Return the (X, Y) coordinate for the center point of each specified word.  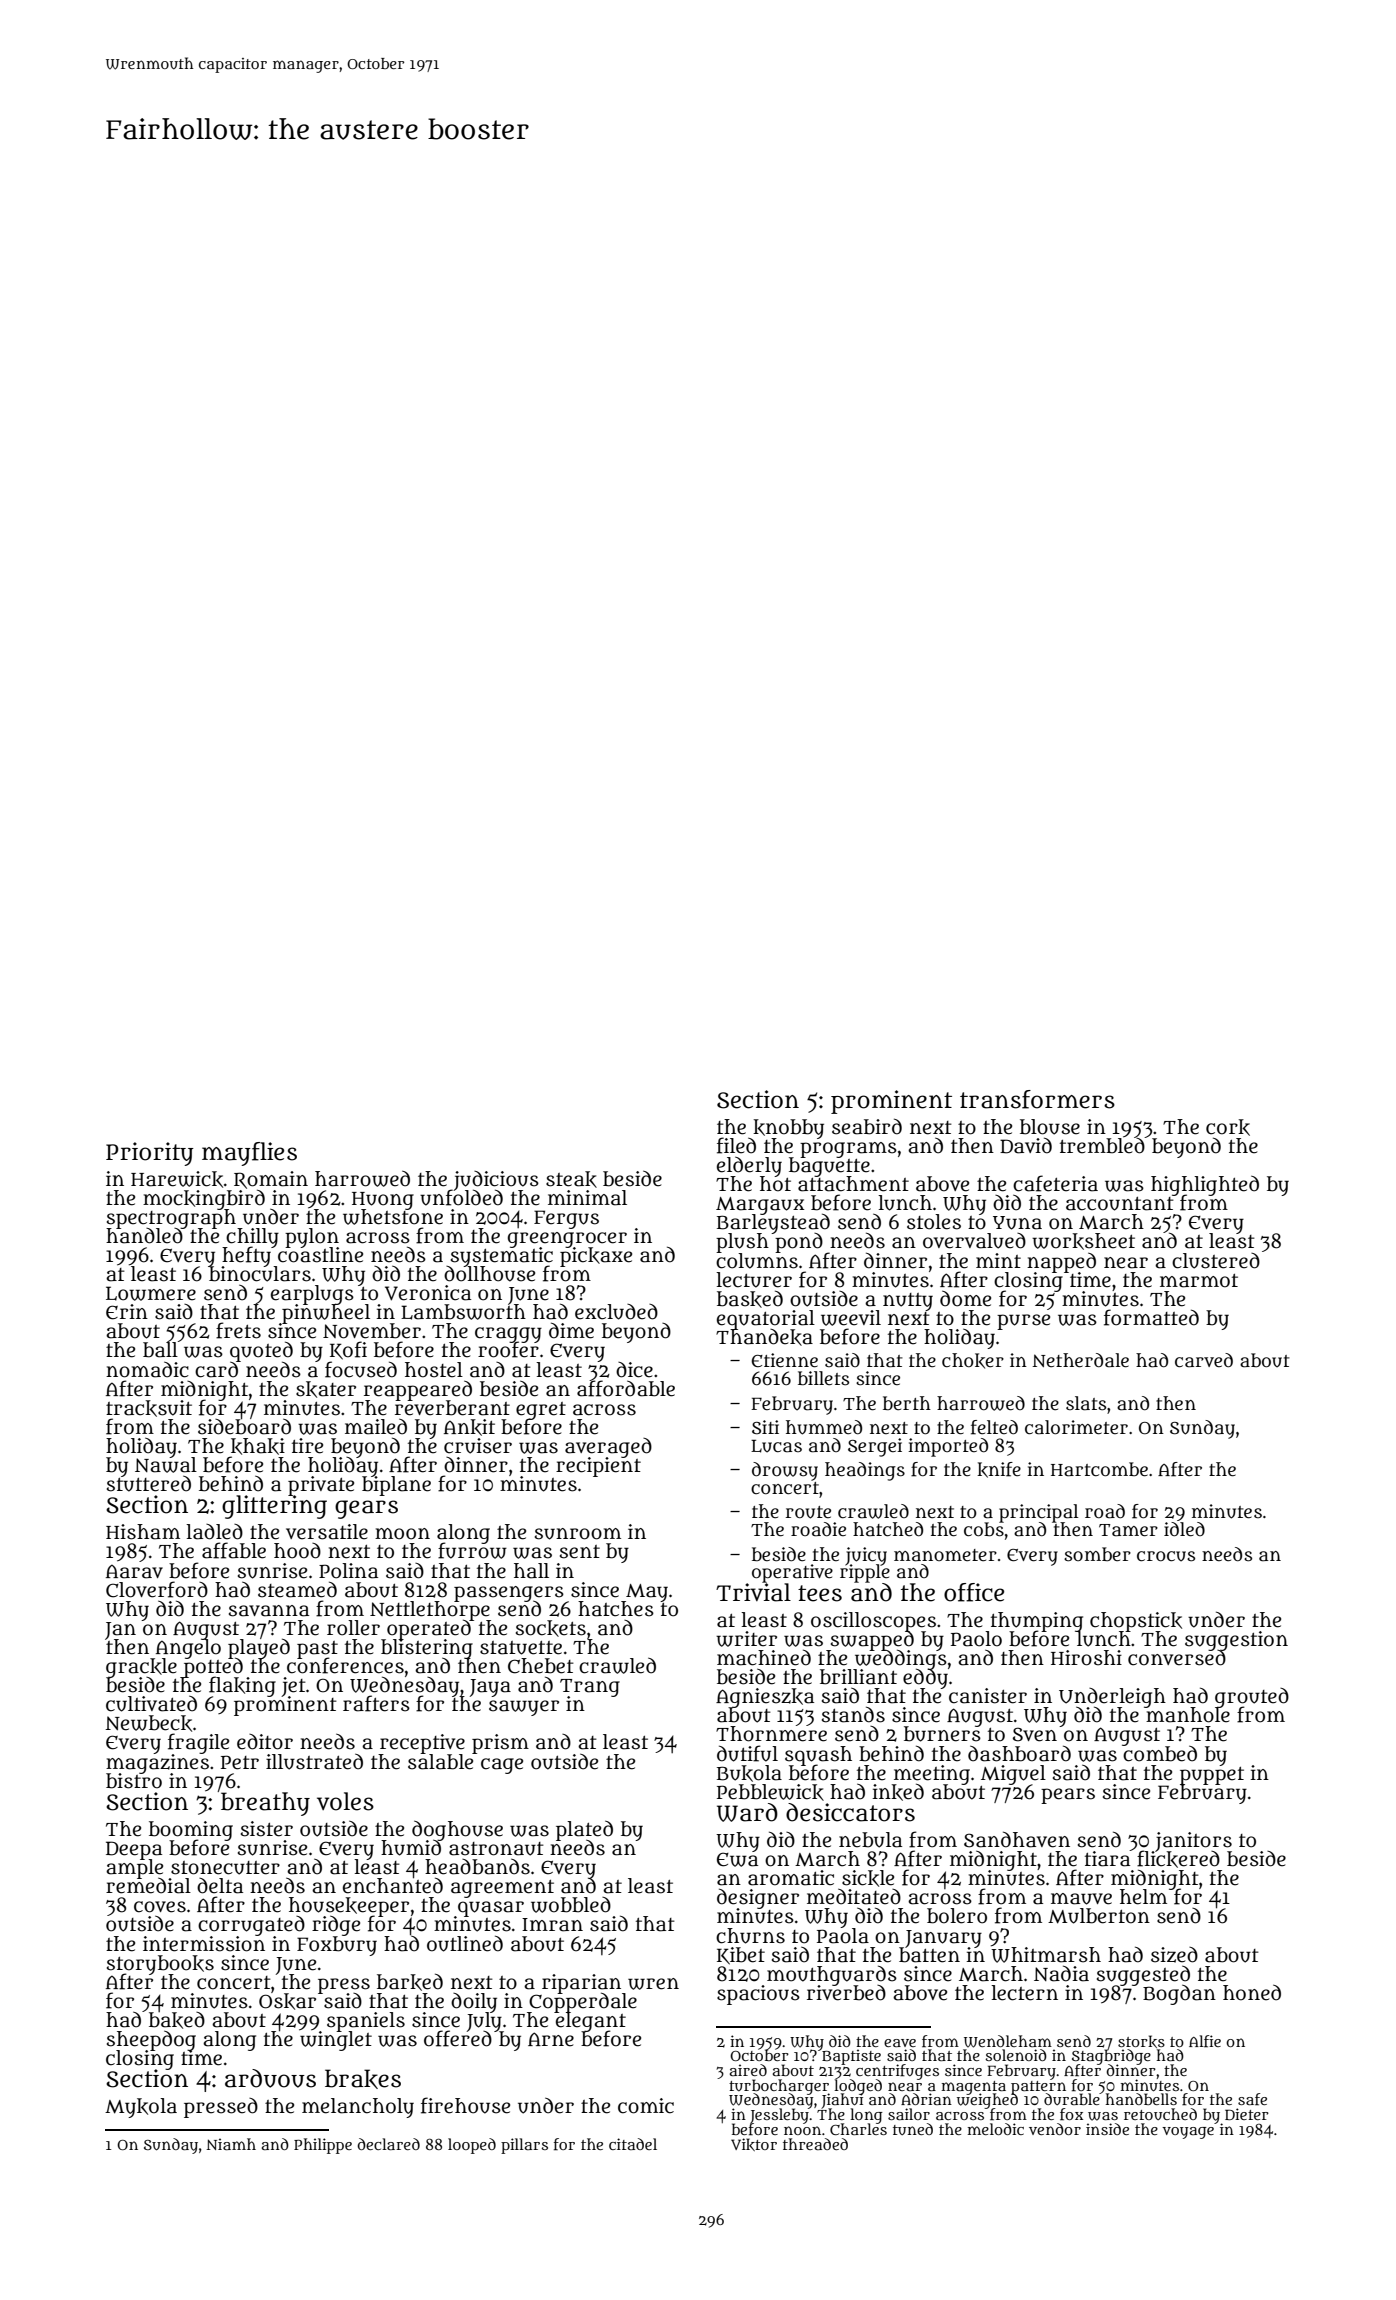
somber (1097, 1554)
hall (531, 1571)
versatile (327, 1532)
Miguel (1013, 1774)
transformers (1037, 1099)
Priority (150, 1154)
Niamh (231, 2144)
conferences (345, 1666)
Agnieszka (765, 1698)
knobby (788, 1128)
